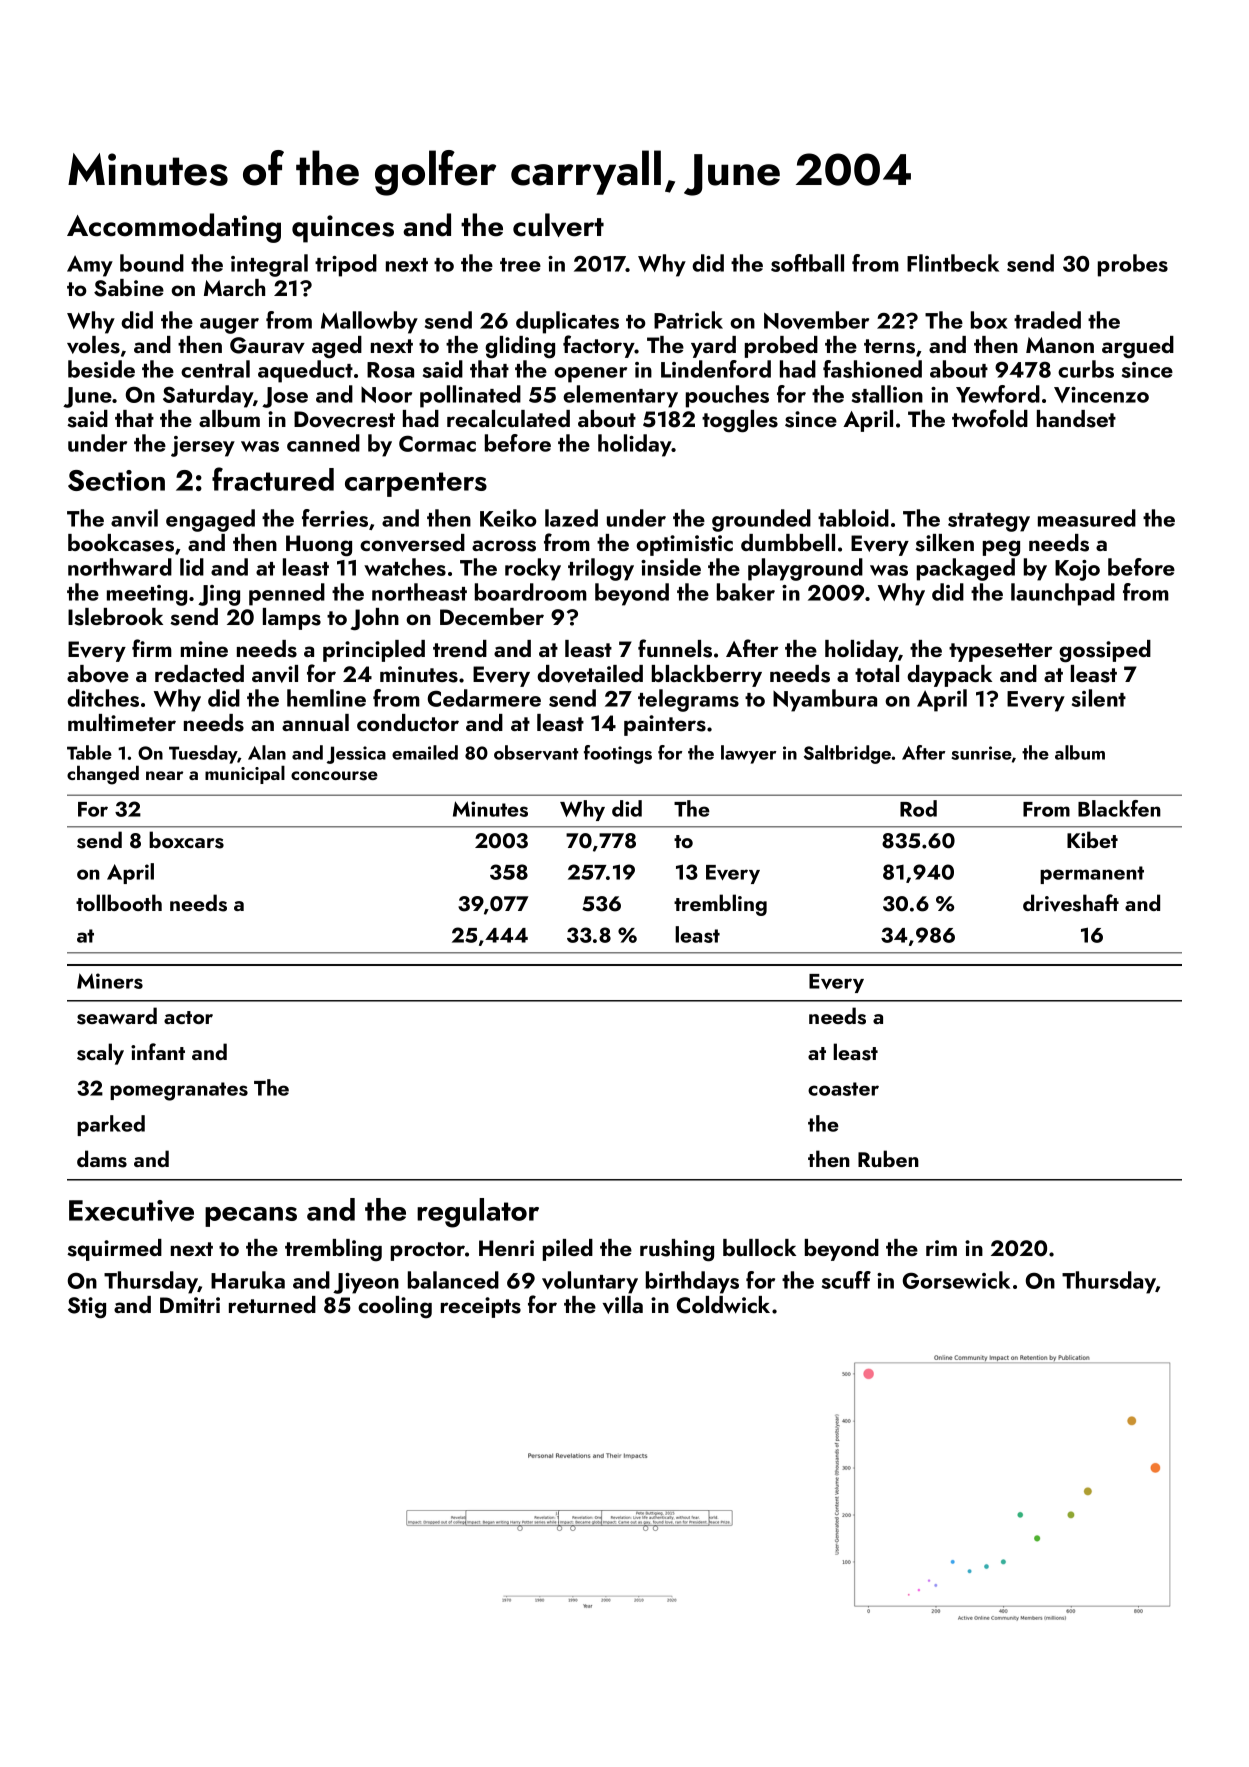 Image resolution: width=1249 pixels, height=1767 pixels. Describe the element at coordinates (567, 322) in the image. I see `duplicates` at that location.
